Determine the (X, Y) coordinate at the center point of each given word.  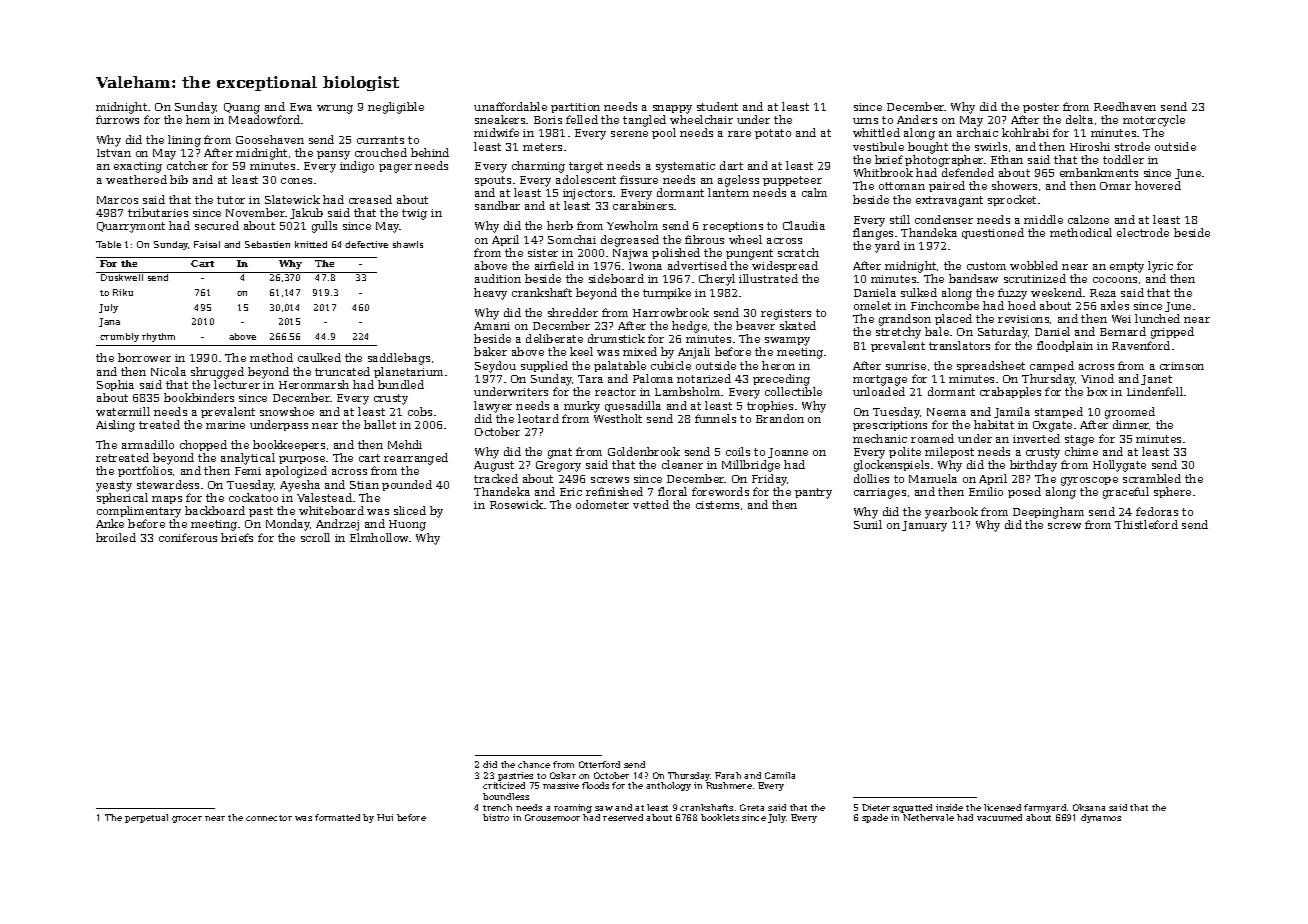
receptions (733, 227)
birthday (1033, 466)
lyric (1160, 267)
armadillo (148, 444)
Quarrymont (131, 227)
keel (581, 351)
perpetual (146, 818)
